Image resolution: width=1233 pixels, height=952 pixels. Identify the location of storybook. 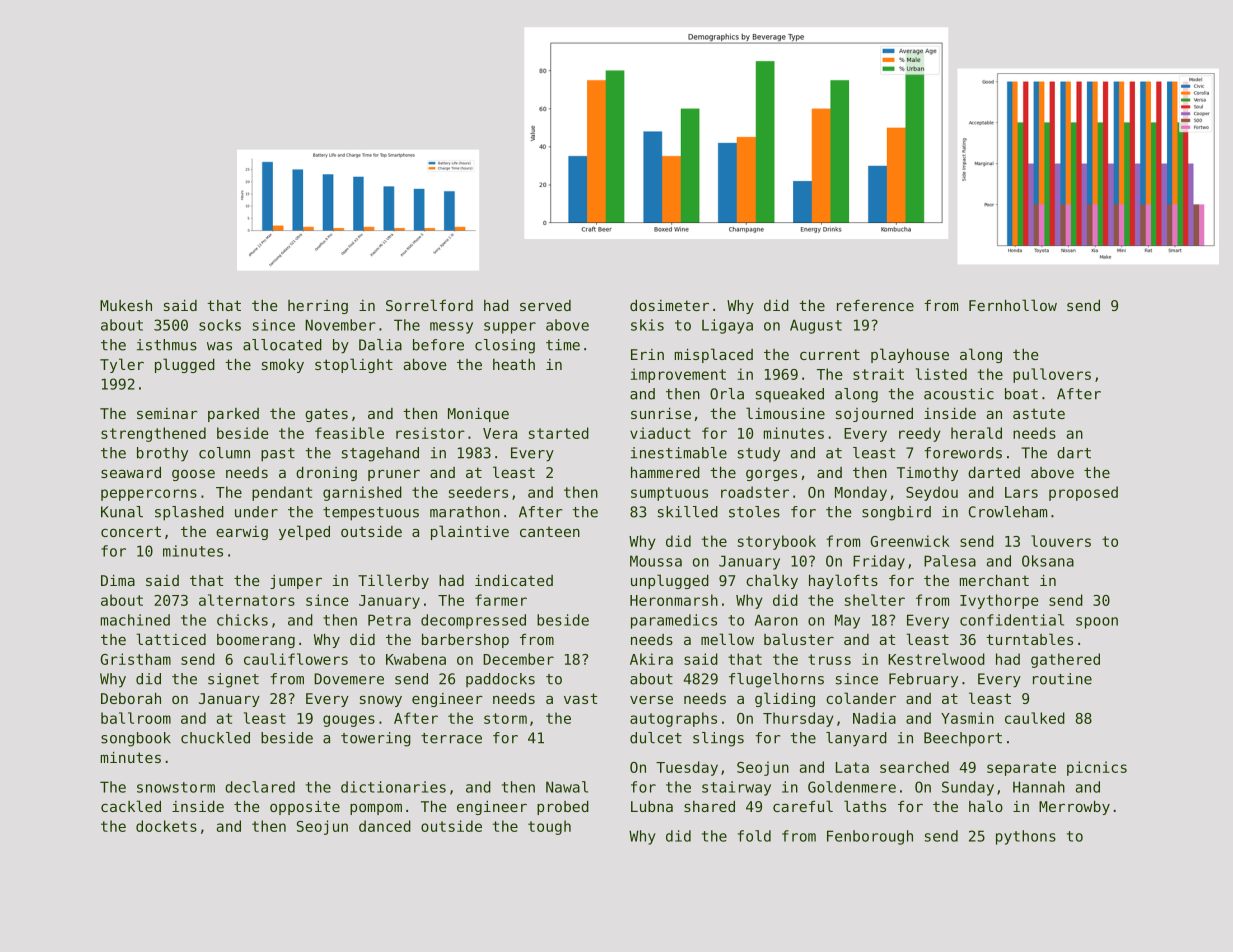
(777, 542).
